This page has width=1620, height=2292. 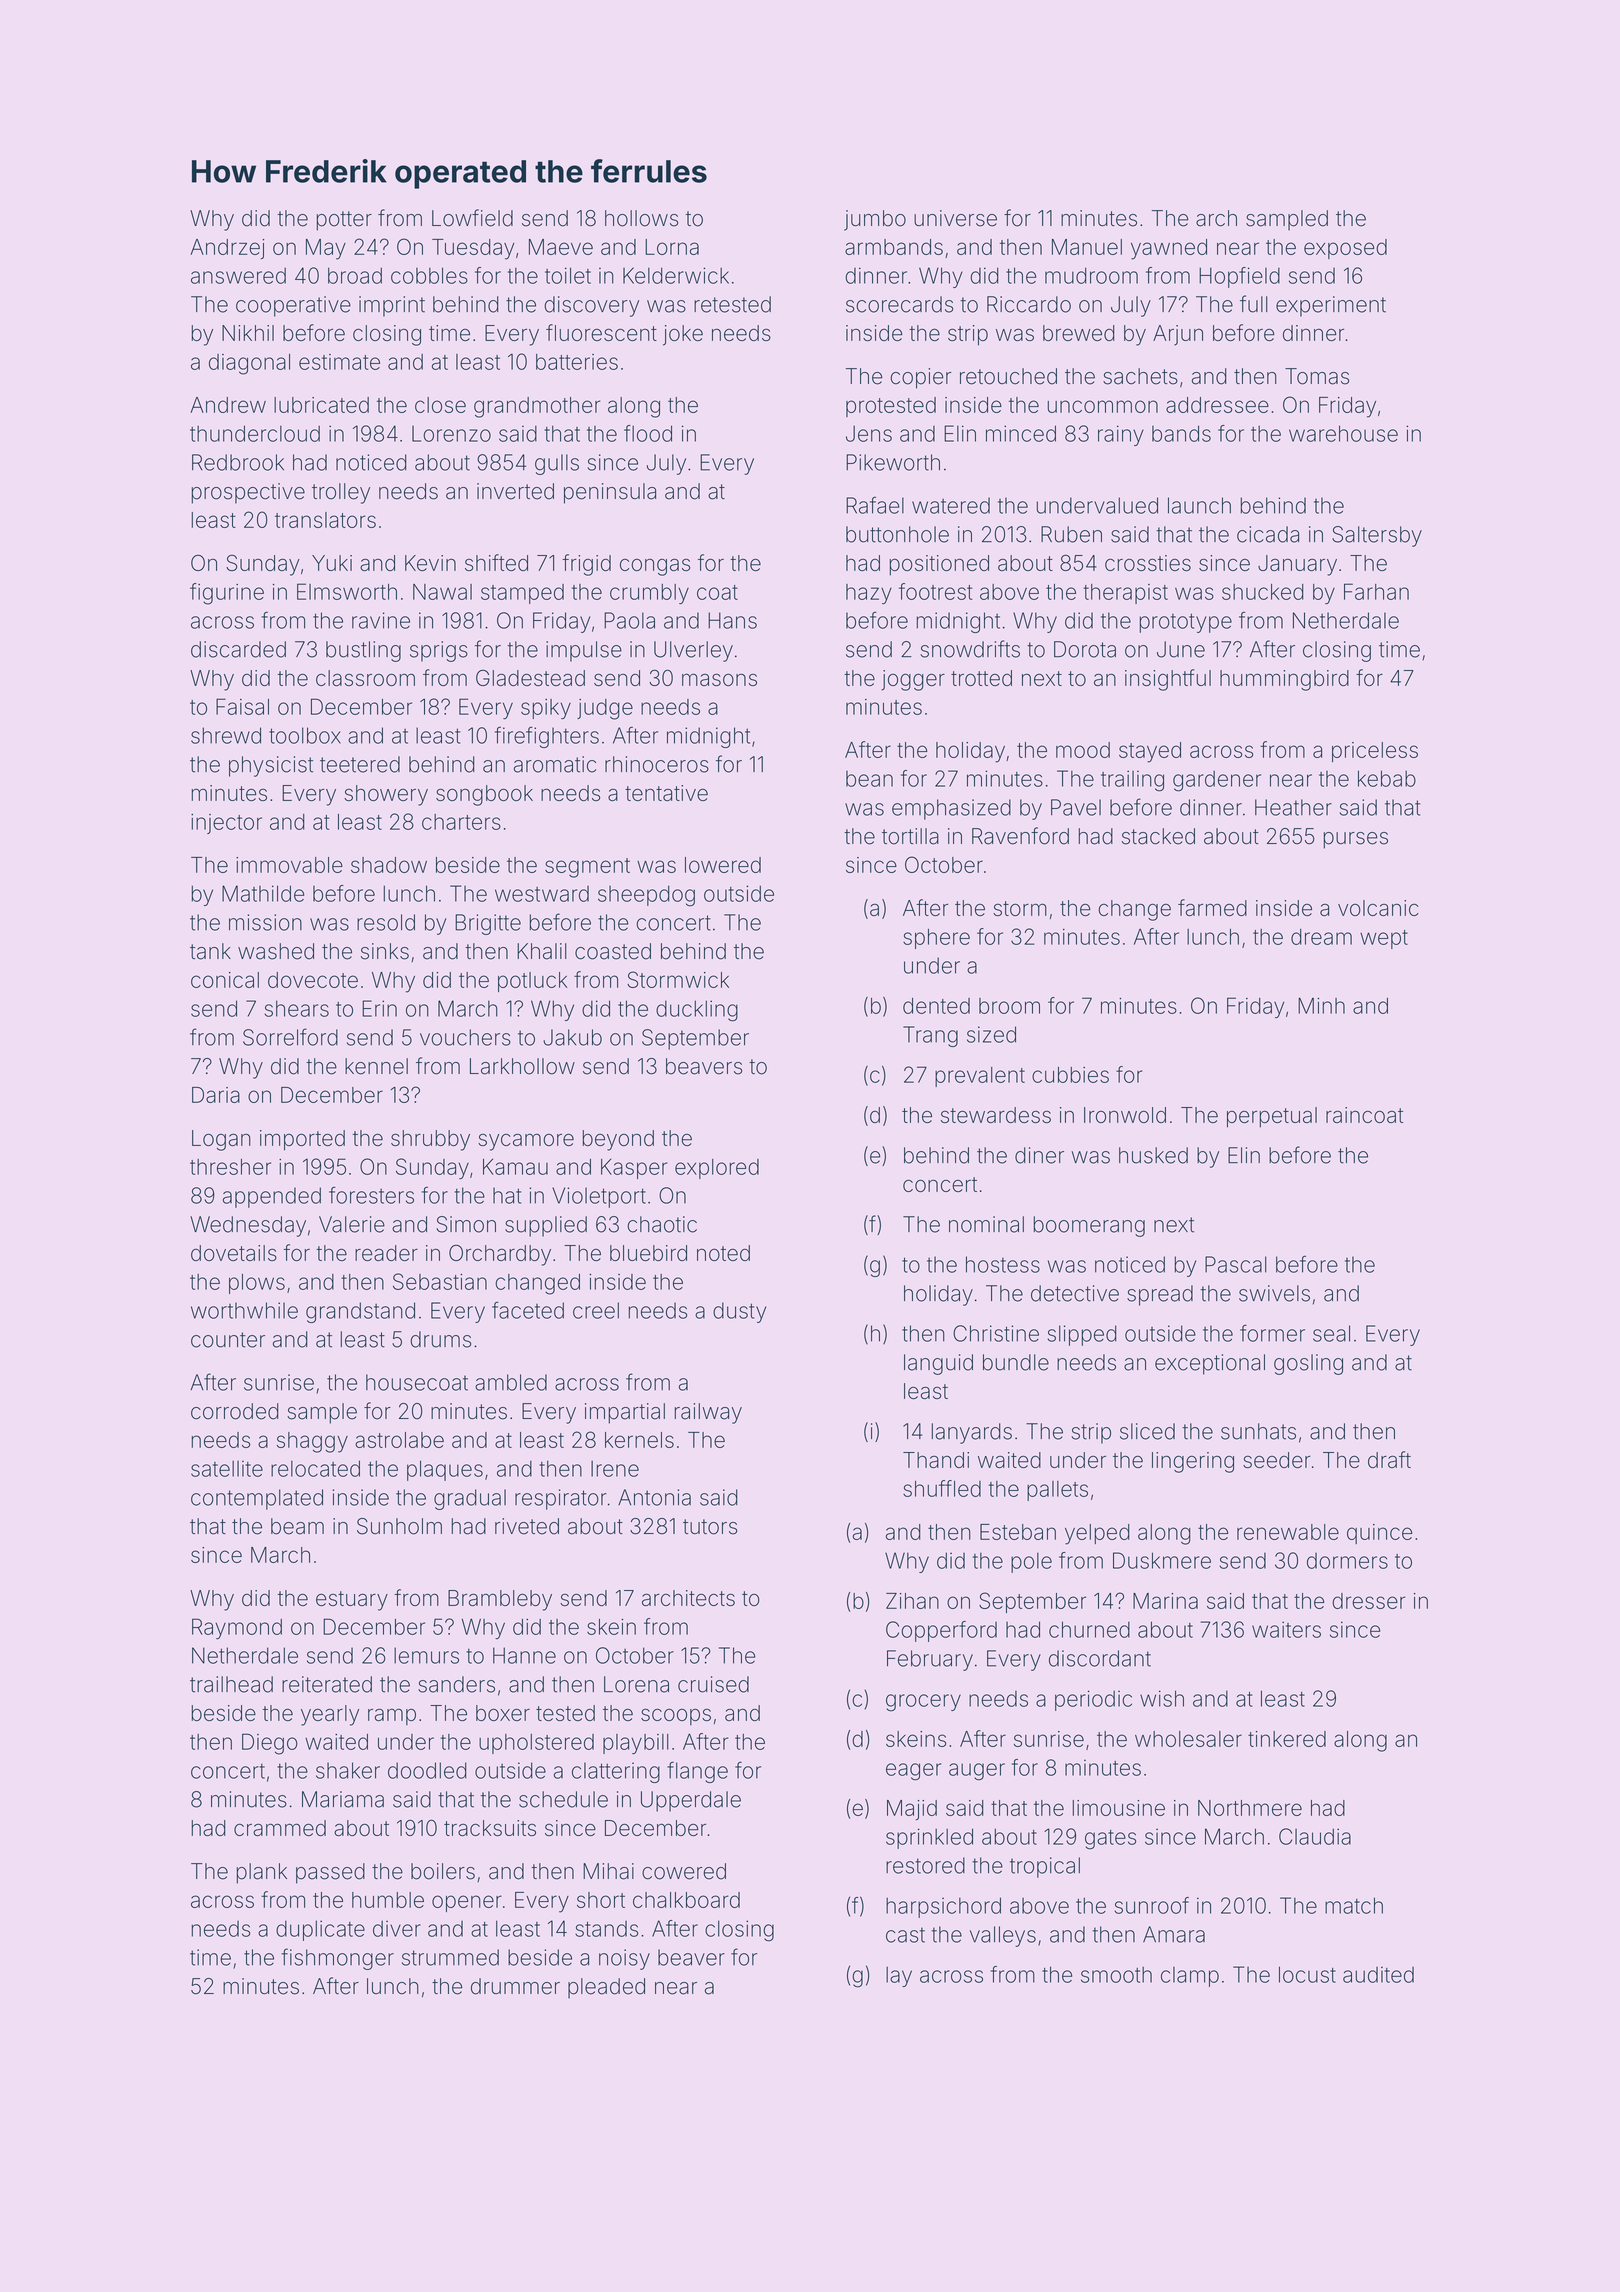 What do you see at coordinates (1307, 1974) in the page?
I see `locust` at bounding box center [1307, 1974].
